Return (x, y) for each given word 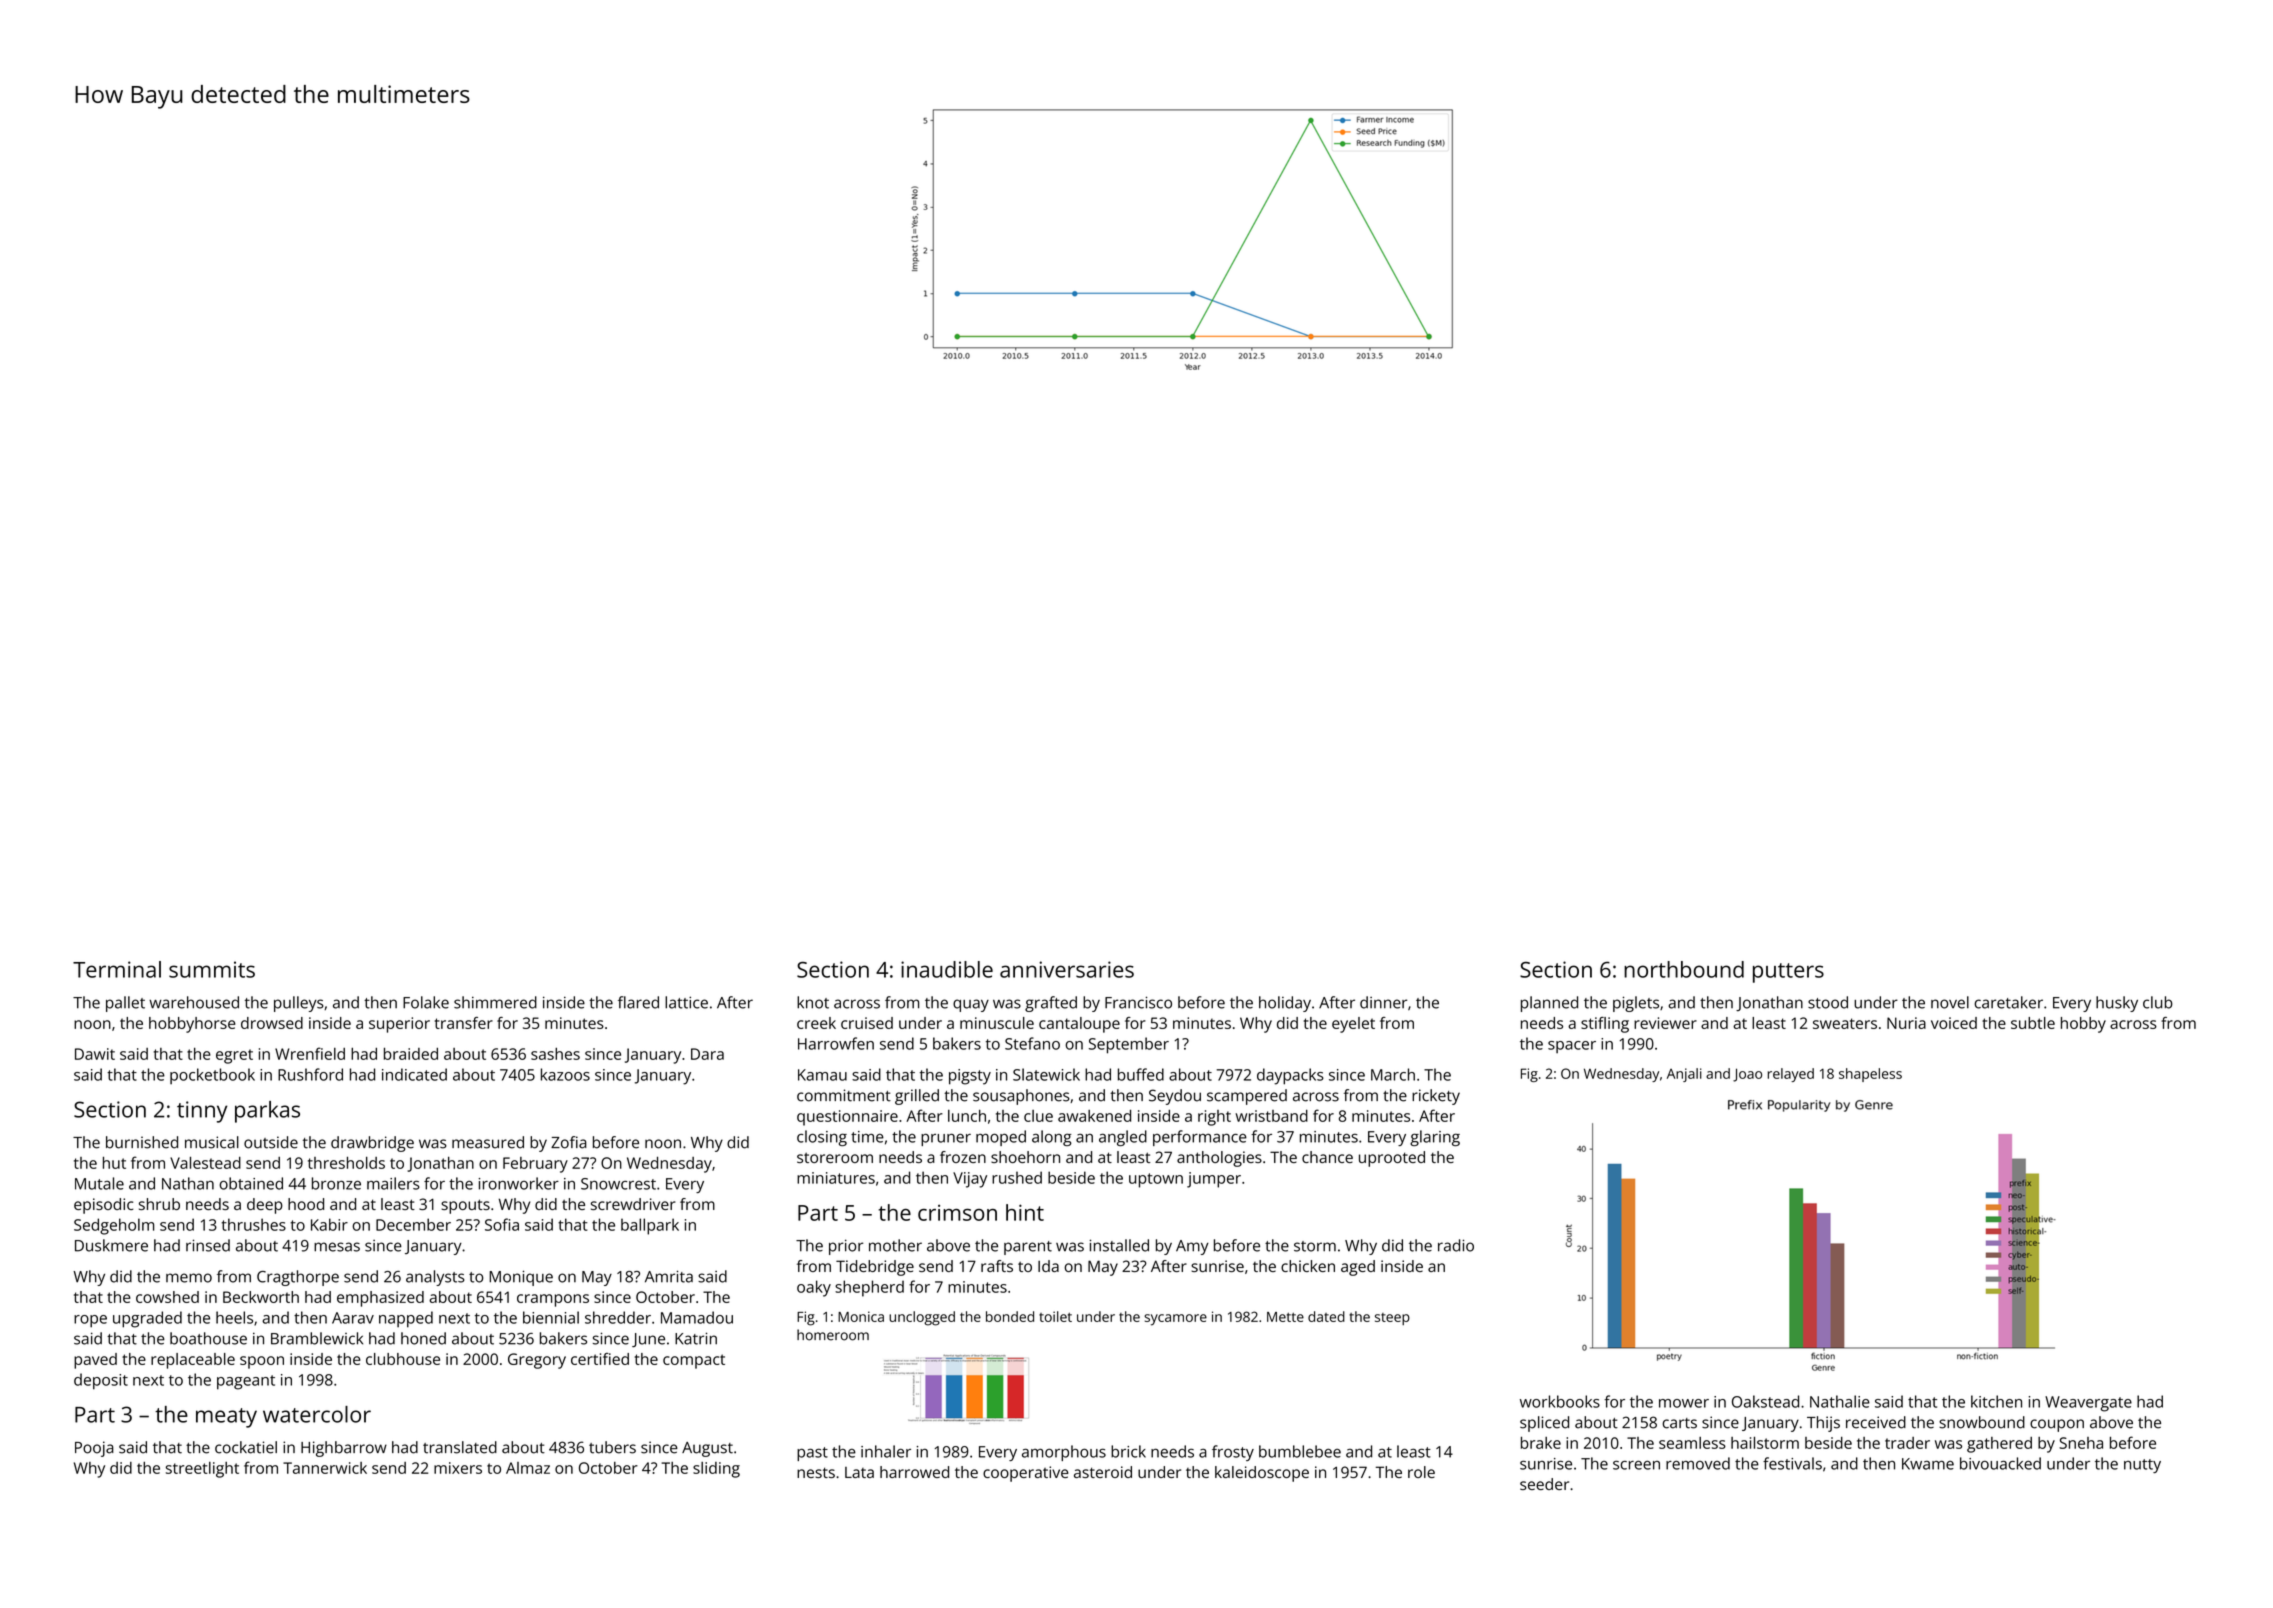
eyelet (1353, 1025)
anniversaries (1067, 969)
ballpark (650, 1226)
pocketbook (212, 1076)
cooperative (1026, 1474)
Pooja (94, 1449)
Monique (521, 1278)
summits (212, 969)
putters (1788, 973)
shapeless (1870, 1075)
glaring (1435, 1138)
